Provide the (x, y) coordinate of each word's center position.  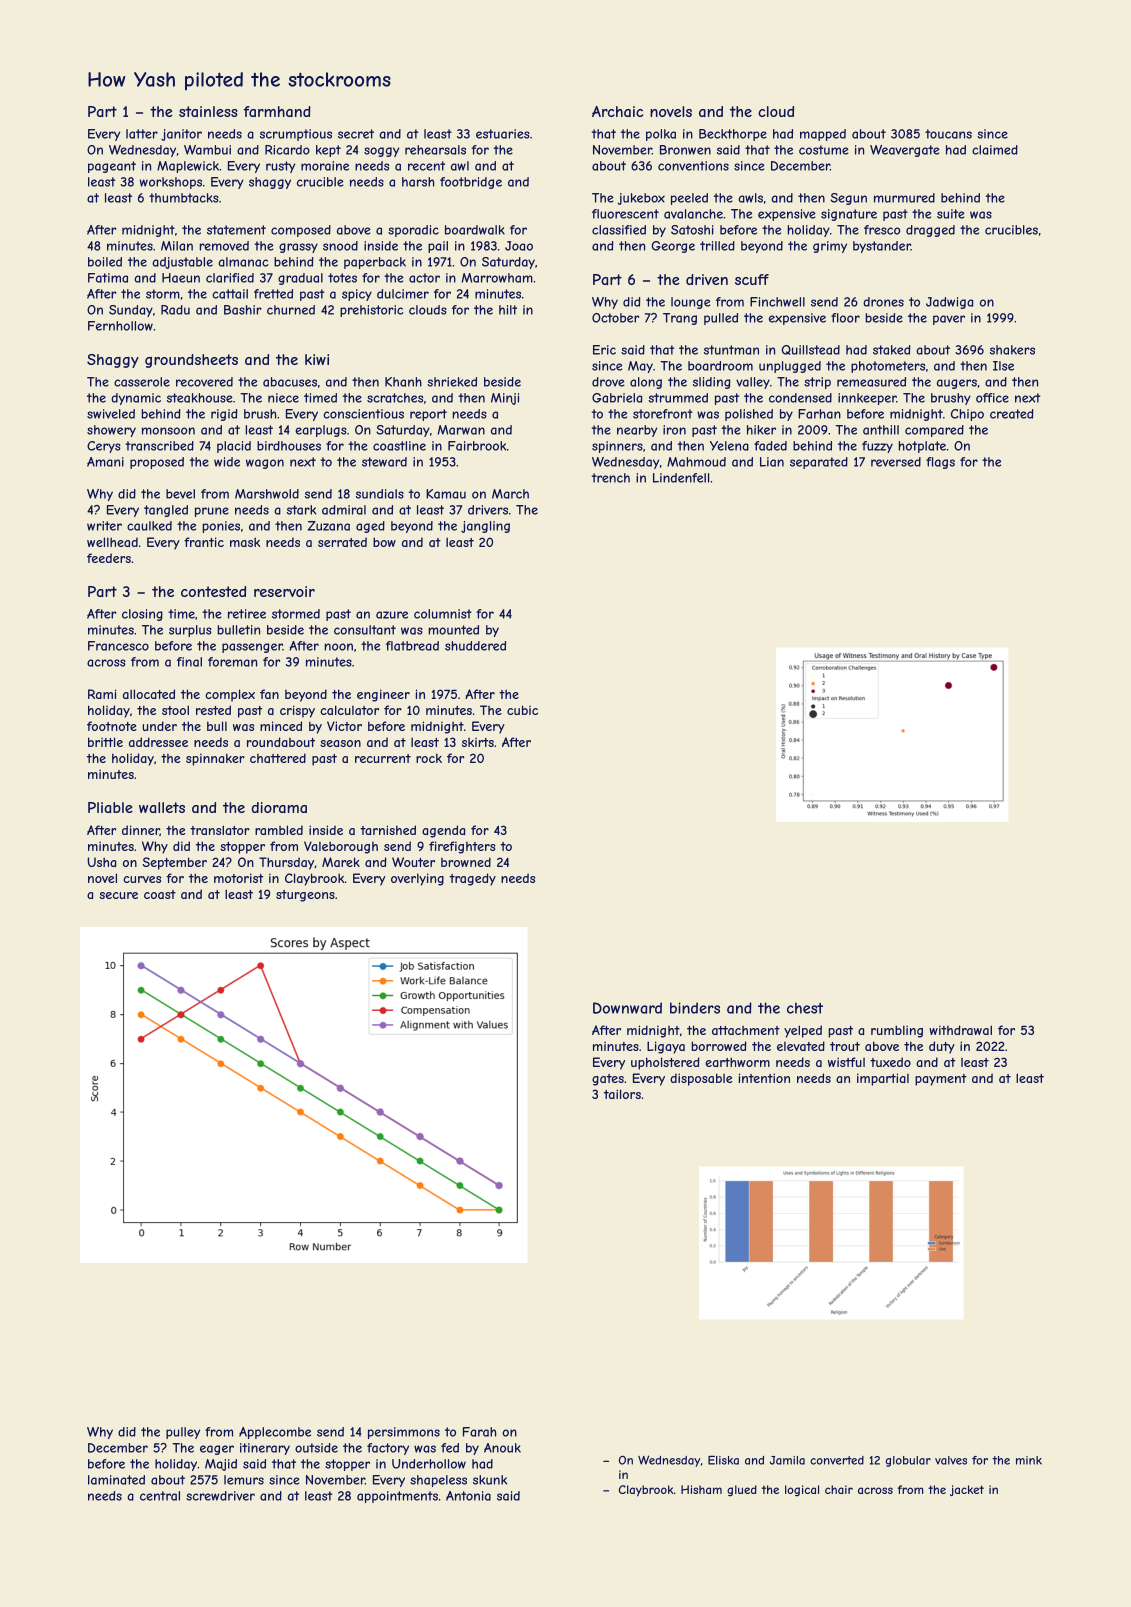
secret (356, 134)
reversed (896, 462)
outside (316, 1448)
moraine (325, 166)
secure (119, 895)
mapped (823, 135)
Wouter (413, 862)
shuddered (475, 646)
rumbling (897, 1031)
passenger (252, 648)
